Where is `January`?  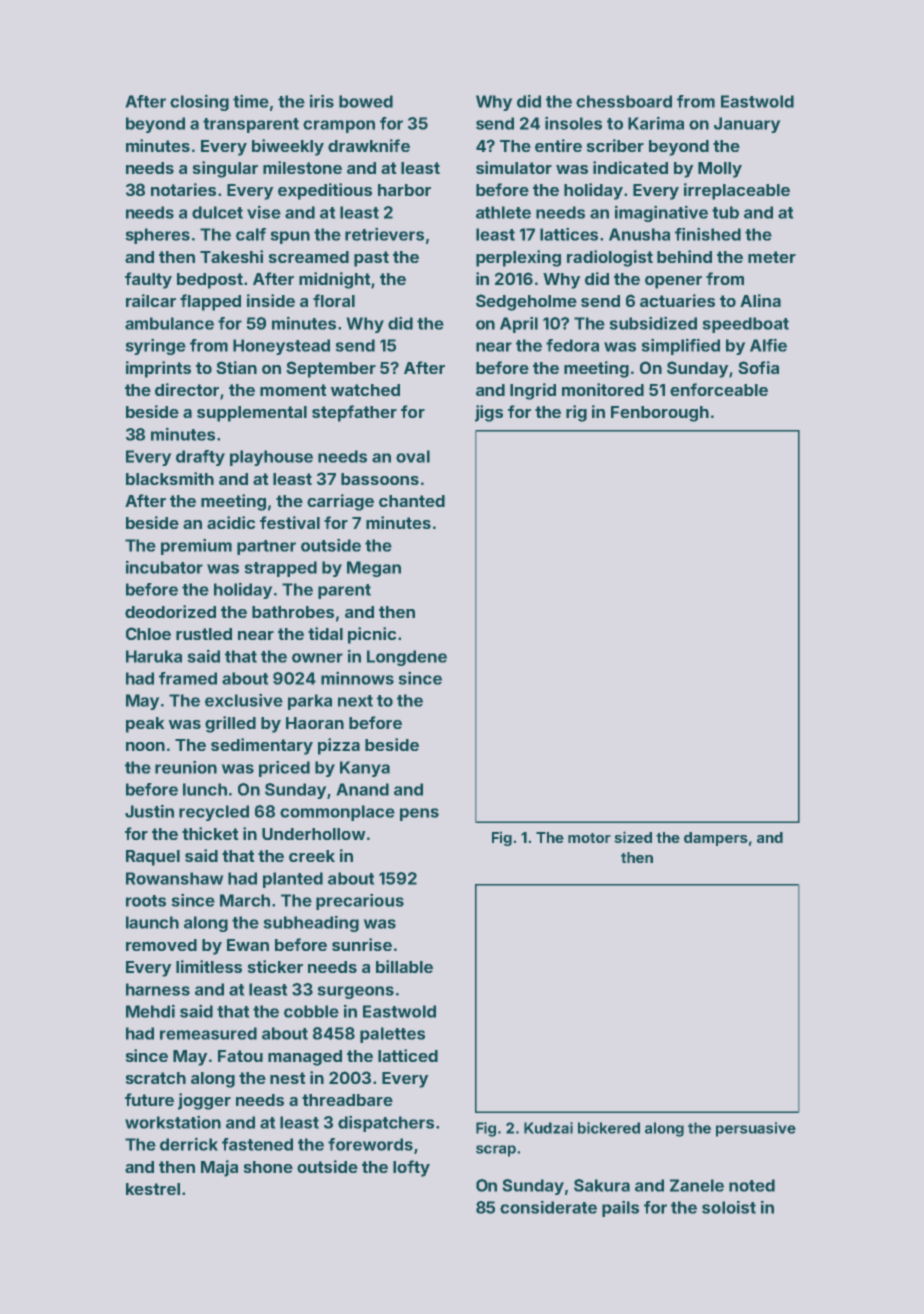 January is located at coordinates (747, 125).
